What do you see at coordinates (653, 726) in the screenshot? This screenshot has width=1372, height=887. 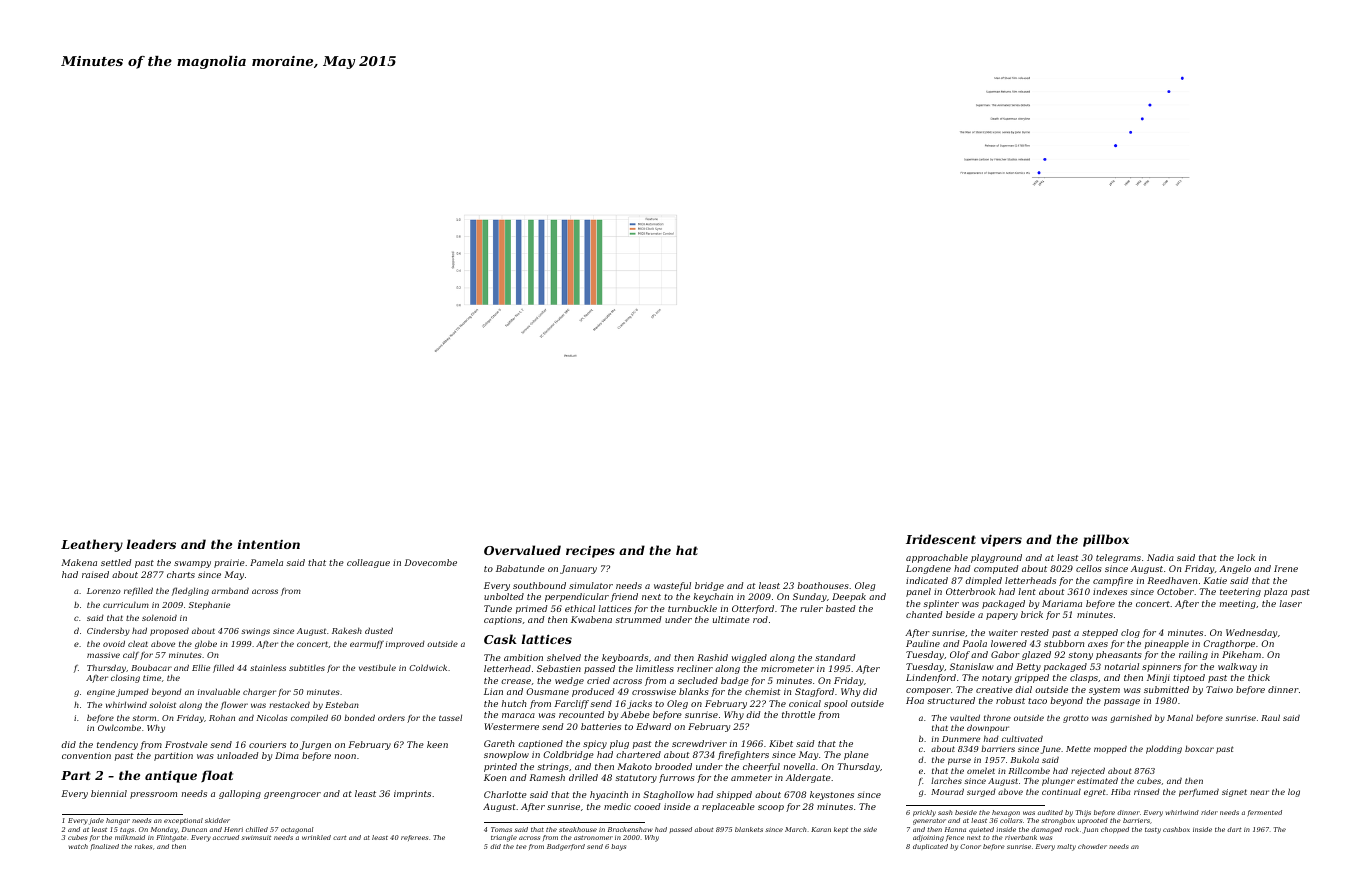 I see `Edward` at bounding box center [653, 726].
